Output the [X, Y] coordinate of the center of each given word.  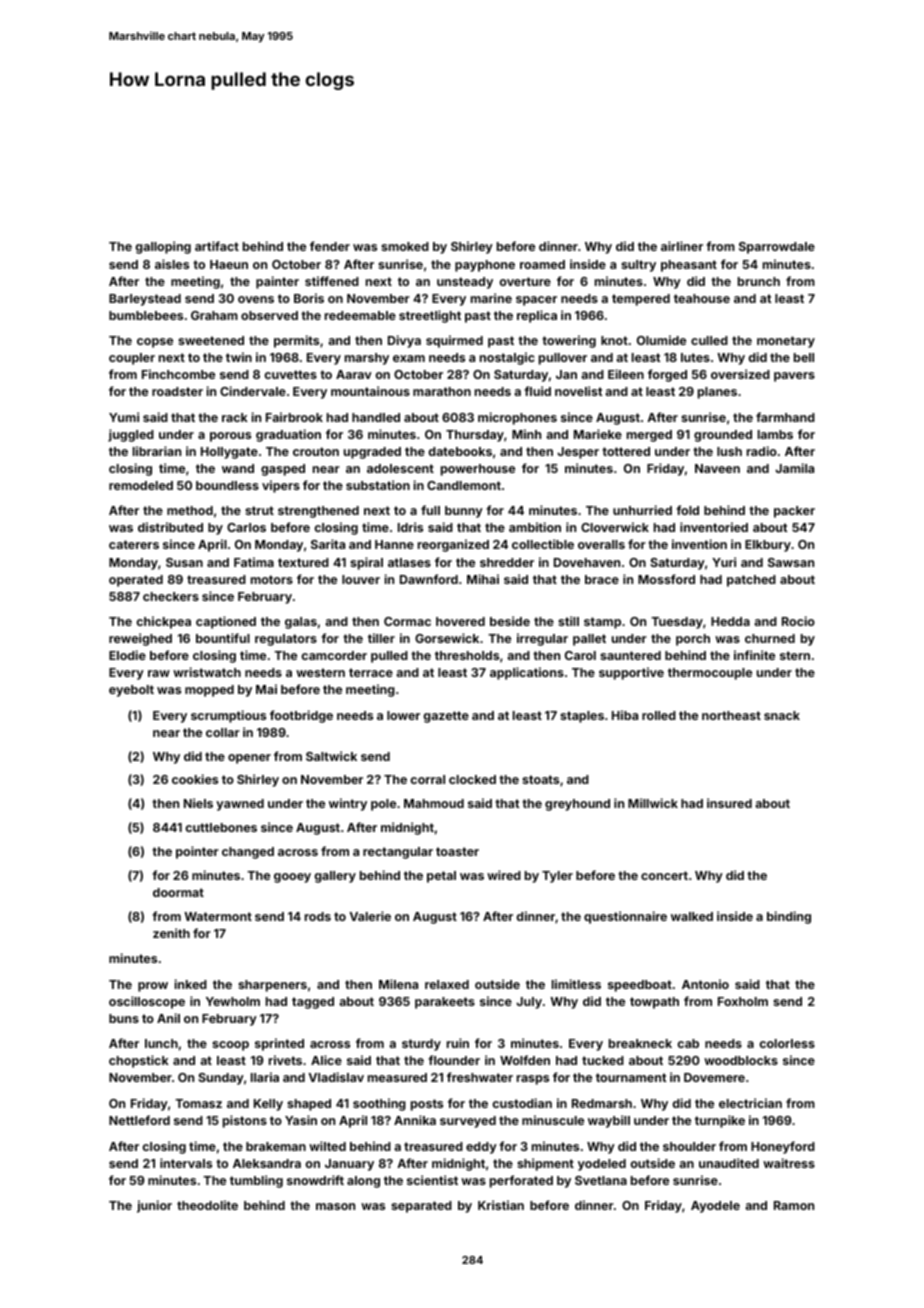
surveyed [468, 1122]
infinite [754, 655]
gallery [335, 877]
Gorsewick [447, 638]
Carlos [246, 527]
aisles [172, 264]
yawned [240, 805]
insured [729, 803]
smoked [405, 246]
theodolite [207, 1205]
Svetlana [601, 1180]
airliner [682, 246]
